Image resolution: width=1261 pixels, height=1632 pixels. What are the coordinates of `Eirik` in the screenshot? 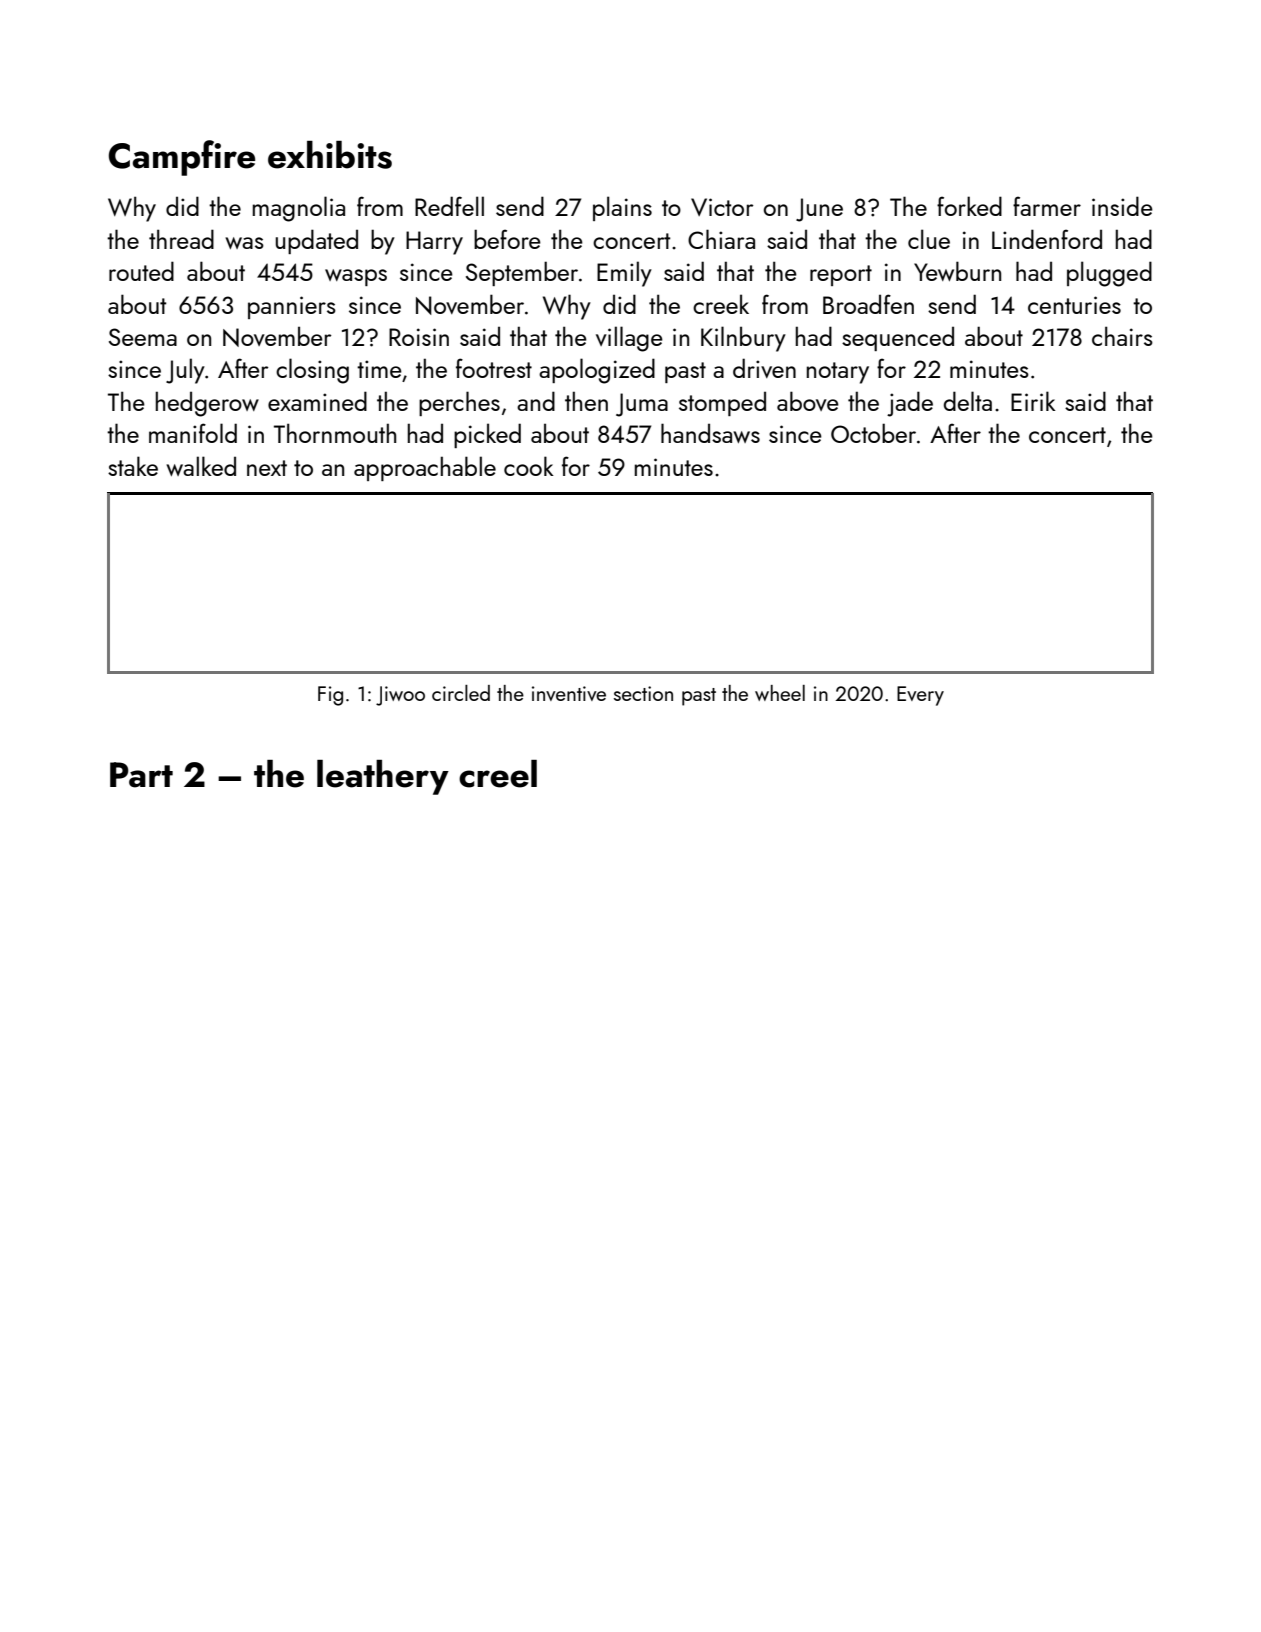 It's located at (1033, 401).
